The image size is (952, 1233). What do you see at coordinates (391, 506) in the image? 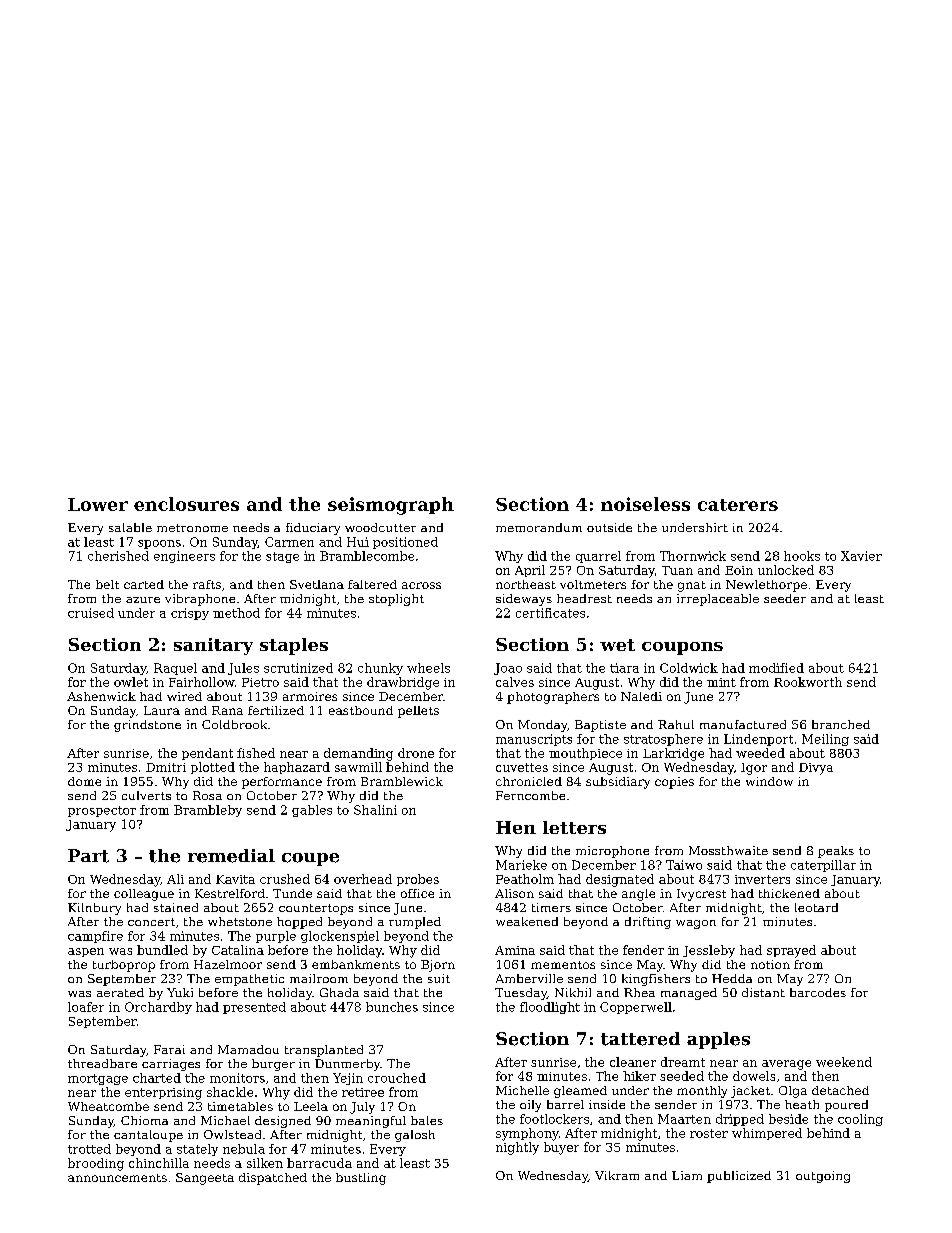
I see `seismograph` at bounding box center [391, 506].
